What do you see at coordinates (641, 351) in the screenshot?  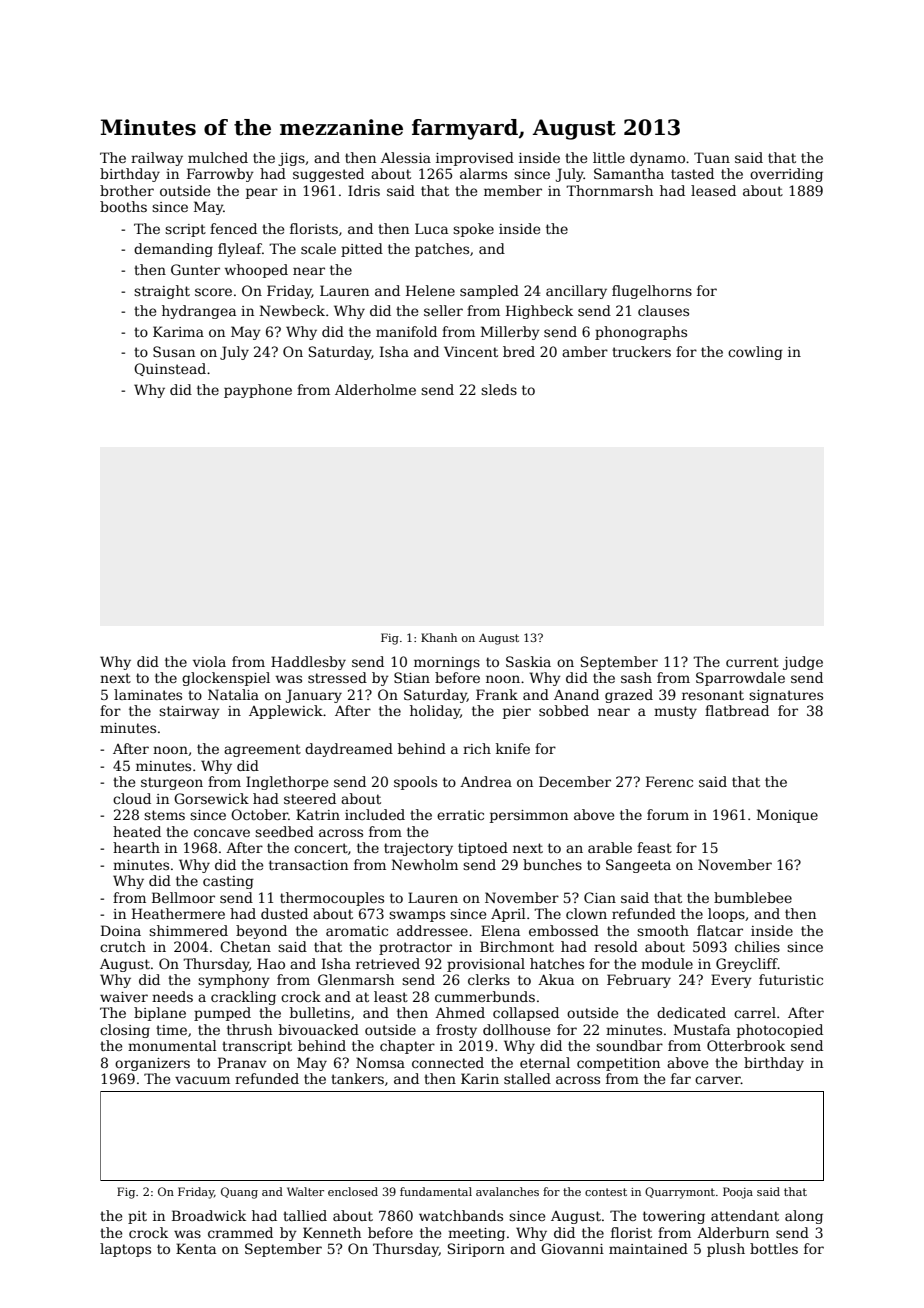 I see `truckers` at bounding box center [641, 351].
